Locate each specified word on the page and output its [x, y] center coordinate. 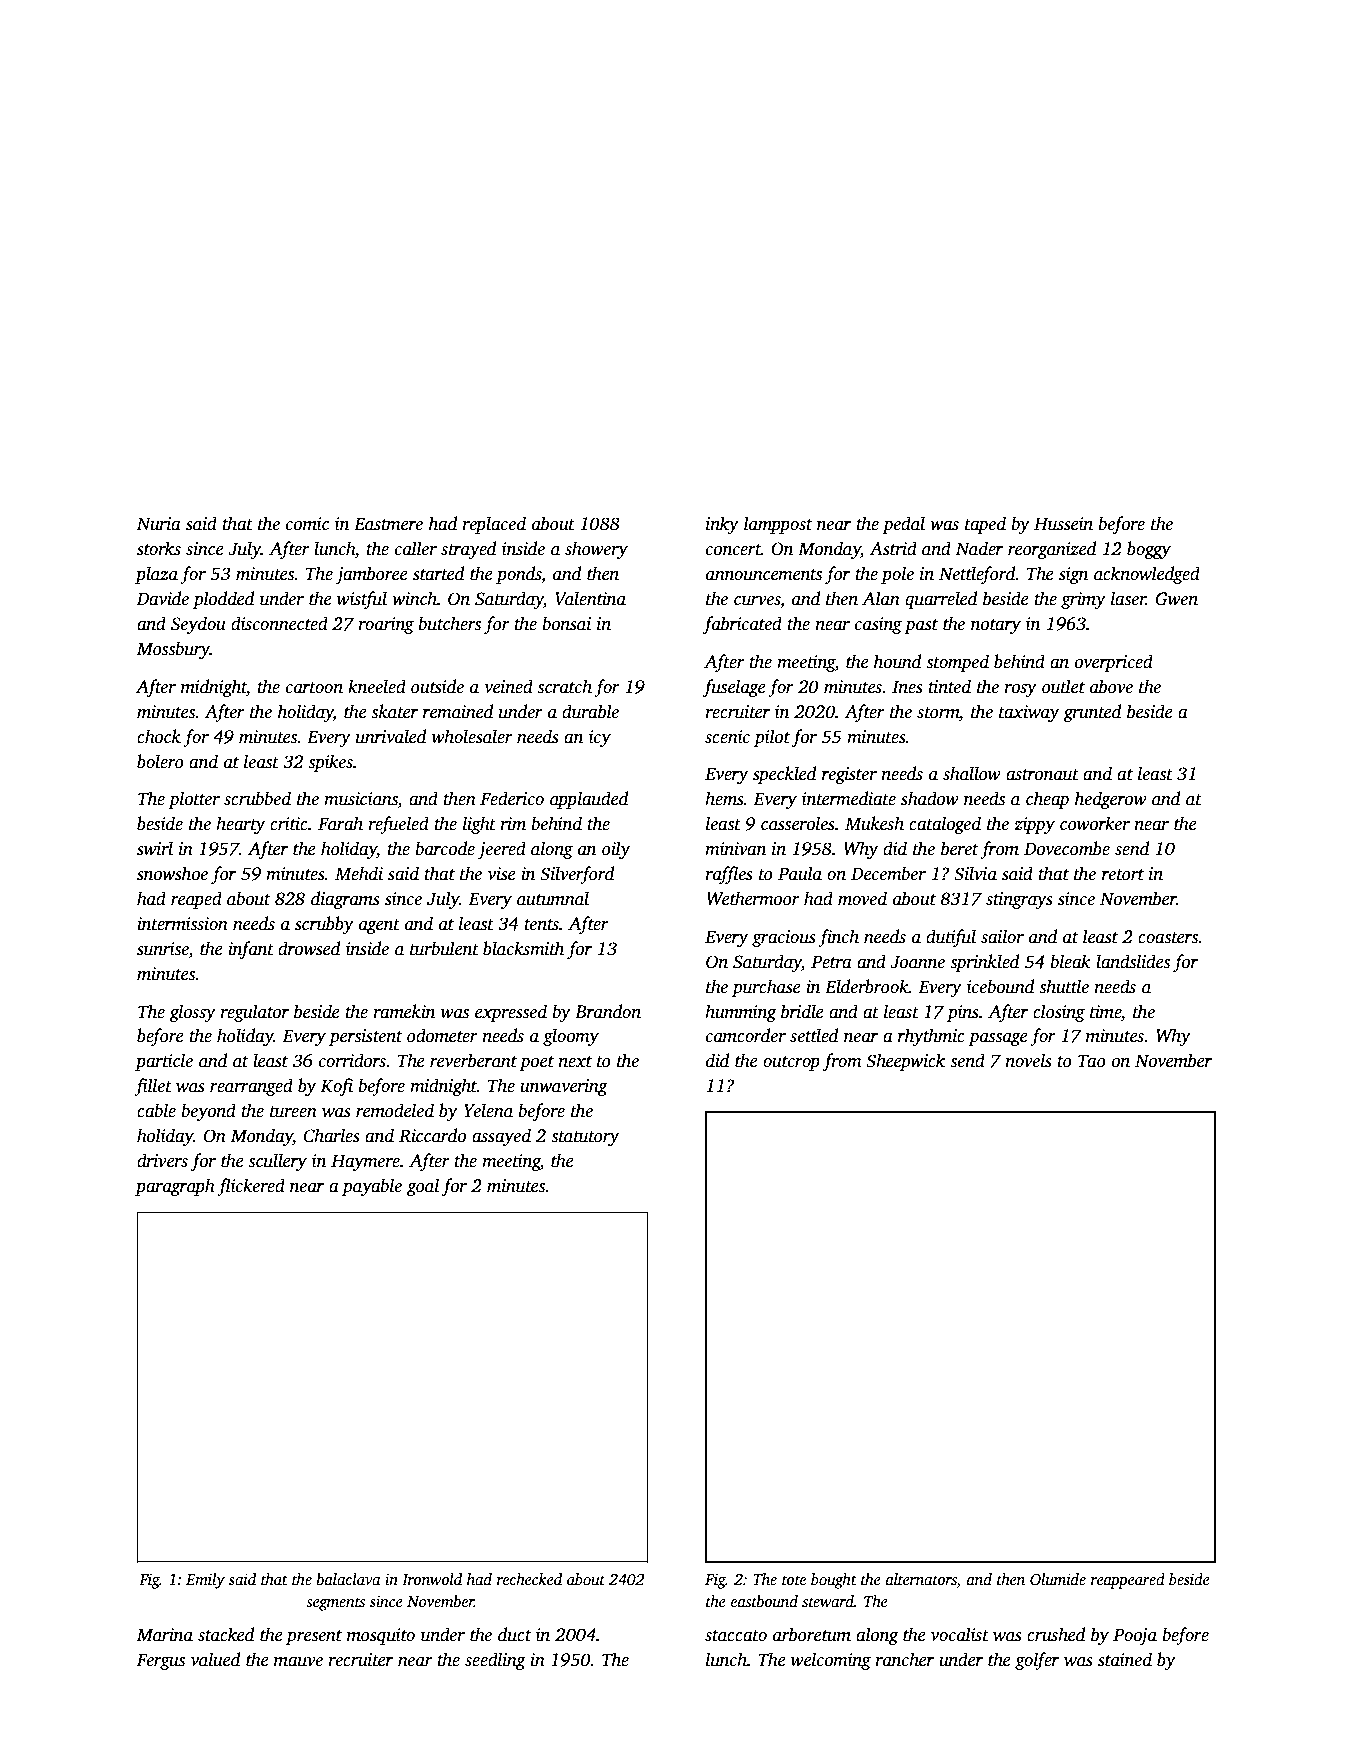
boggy [1149, 550]
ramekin [404, 1011]
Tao [1092, 1061]
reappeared [1128, 1581]
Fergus [160, 1661]
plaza [156, 575]
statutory [585, 1138]
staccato [736, 1636]
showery [596, 550]
